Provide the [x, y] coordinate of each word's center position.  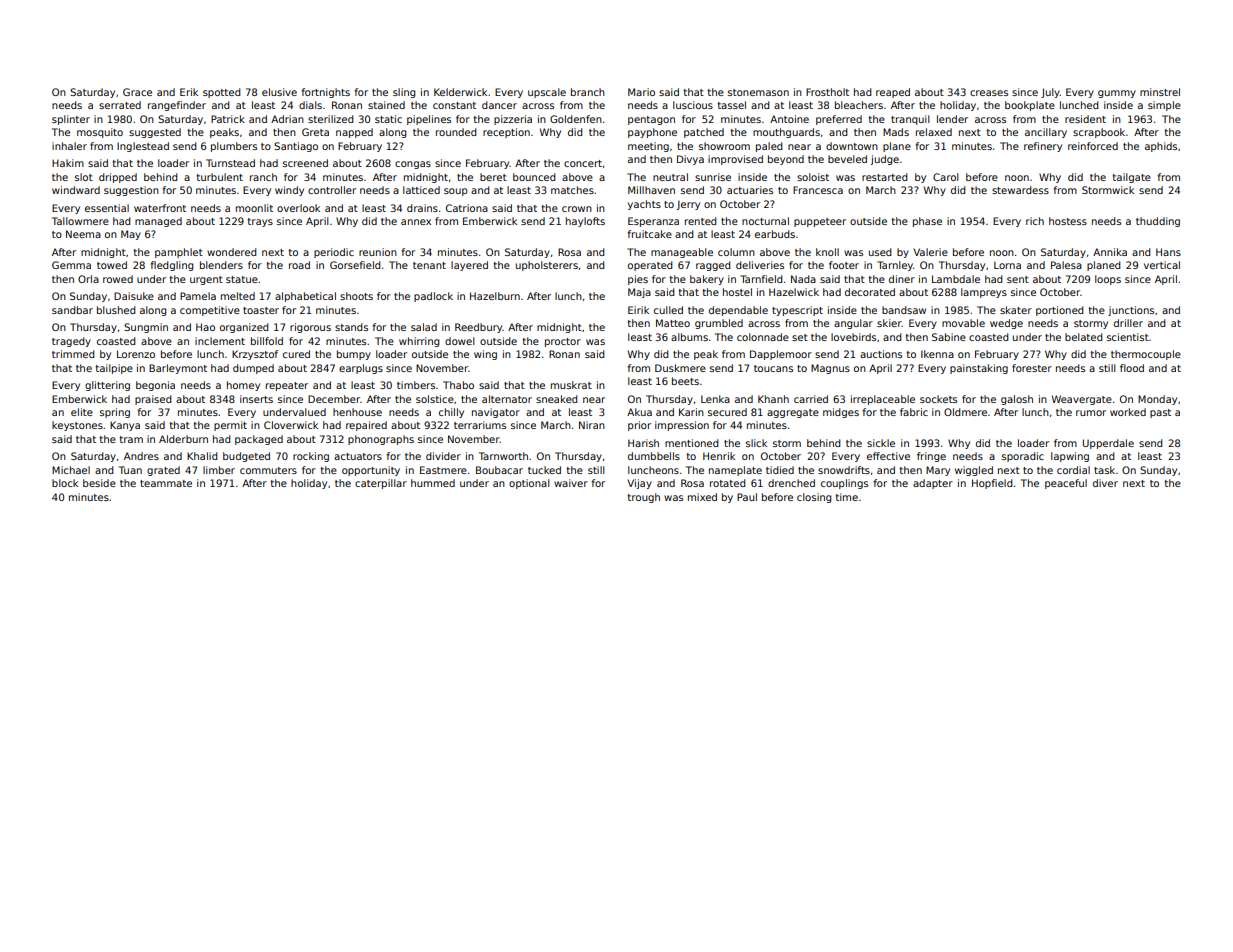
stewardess [1020, 190]
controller [332, 190]
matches [572, 190]
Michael [71, 470]
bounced [534, 177]
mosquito [100, 133]
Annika [1110, 252]
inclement [220, 341]
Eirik [638, 310]
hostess [1068, 221]
